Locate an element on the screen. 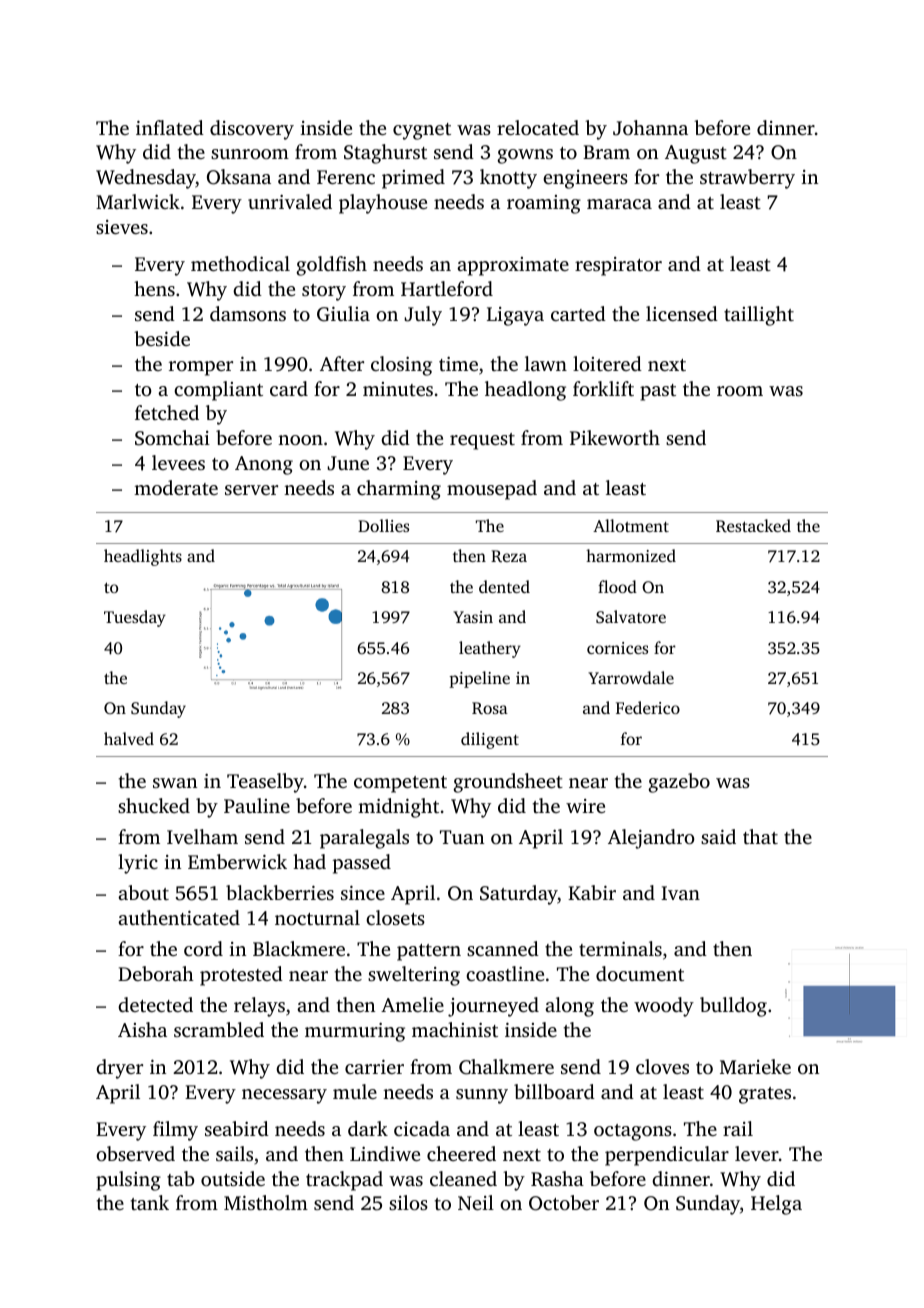 Image resolution: width=924 pixels, height=1308 pixels. Johanna is located at coordinates (650, 128).
